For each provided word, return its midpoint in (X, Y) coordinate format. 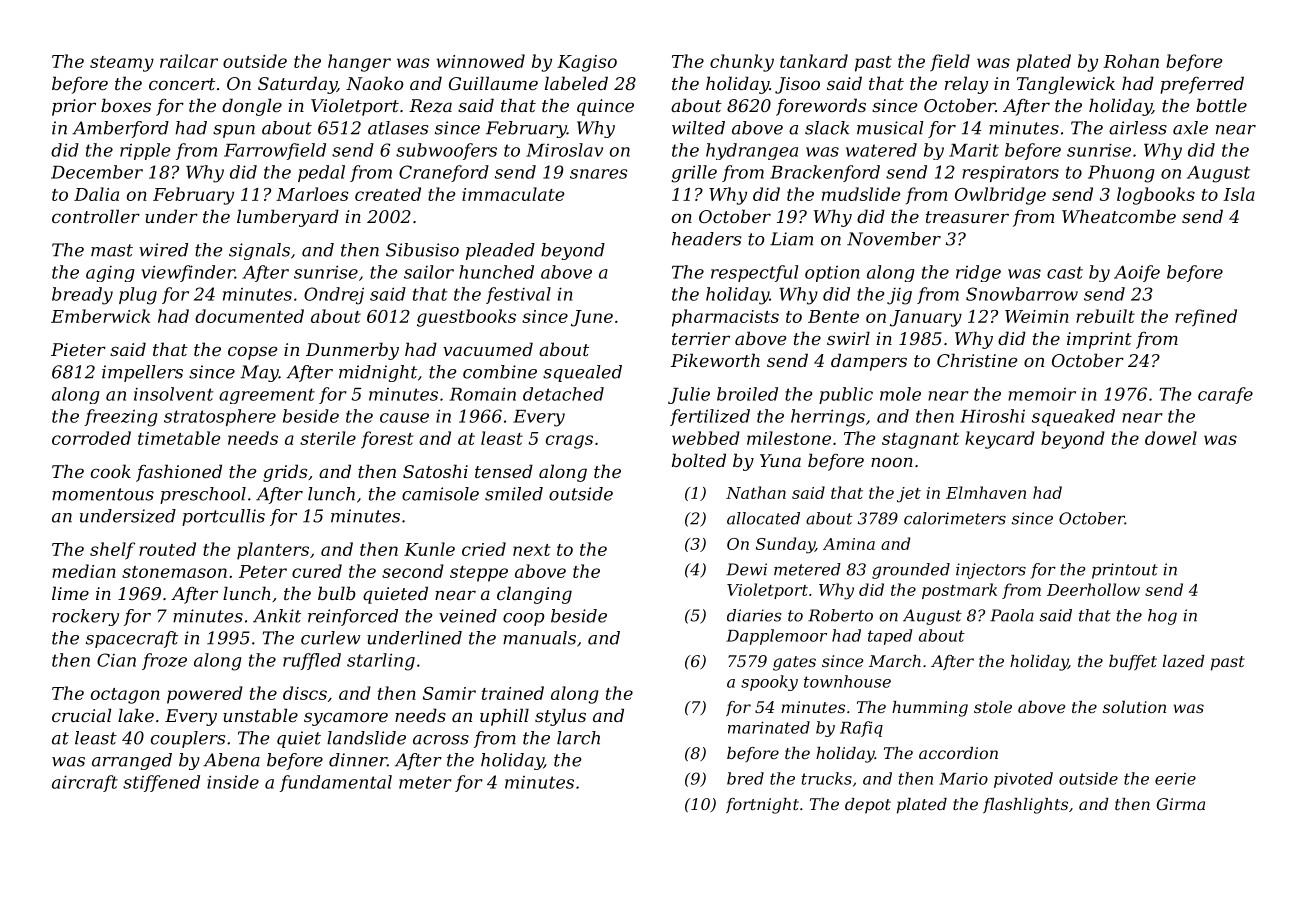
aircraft (85, 783)
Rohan (1131, 61)
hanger (359, 63)
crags (569, 442)
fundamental (336, 783)
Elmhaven (986, 492)
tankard (814, 61)
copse (252, 353)
